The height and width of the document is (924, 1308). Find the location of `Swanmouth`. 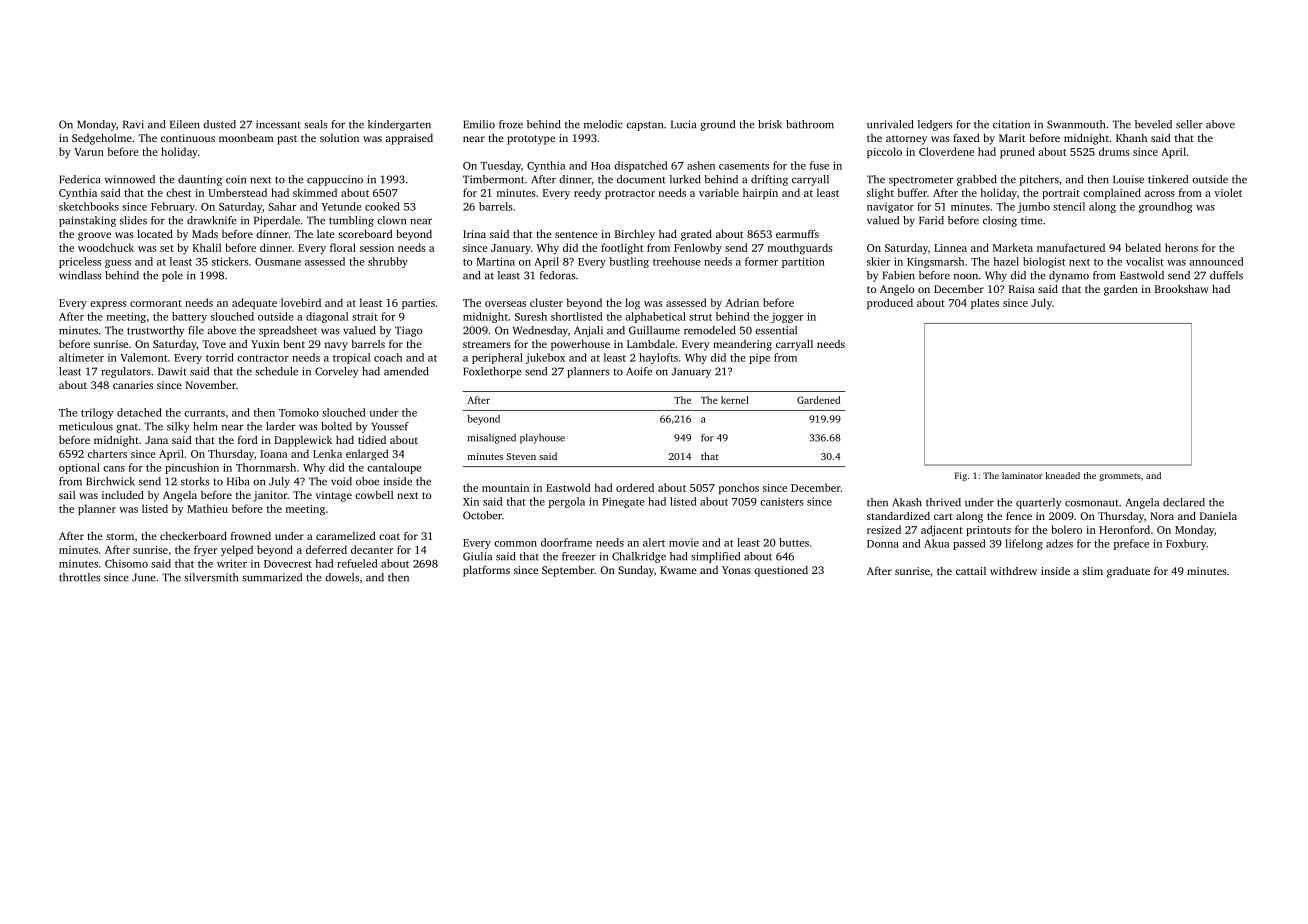

Swanmouth is located at coordinates (1076, 124).
